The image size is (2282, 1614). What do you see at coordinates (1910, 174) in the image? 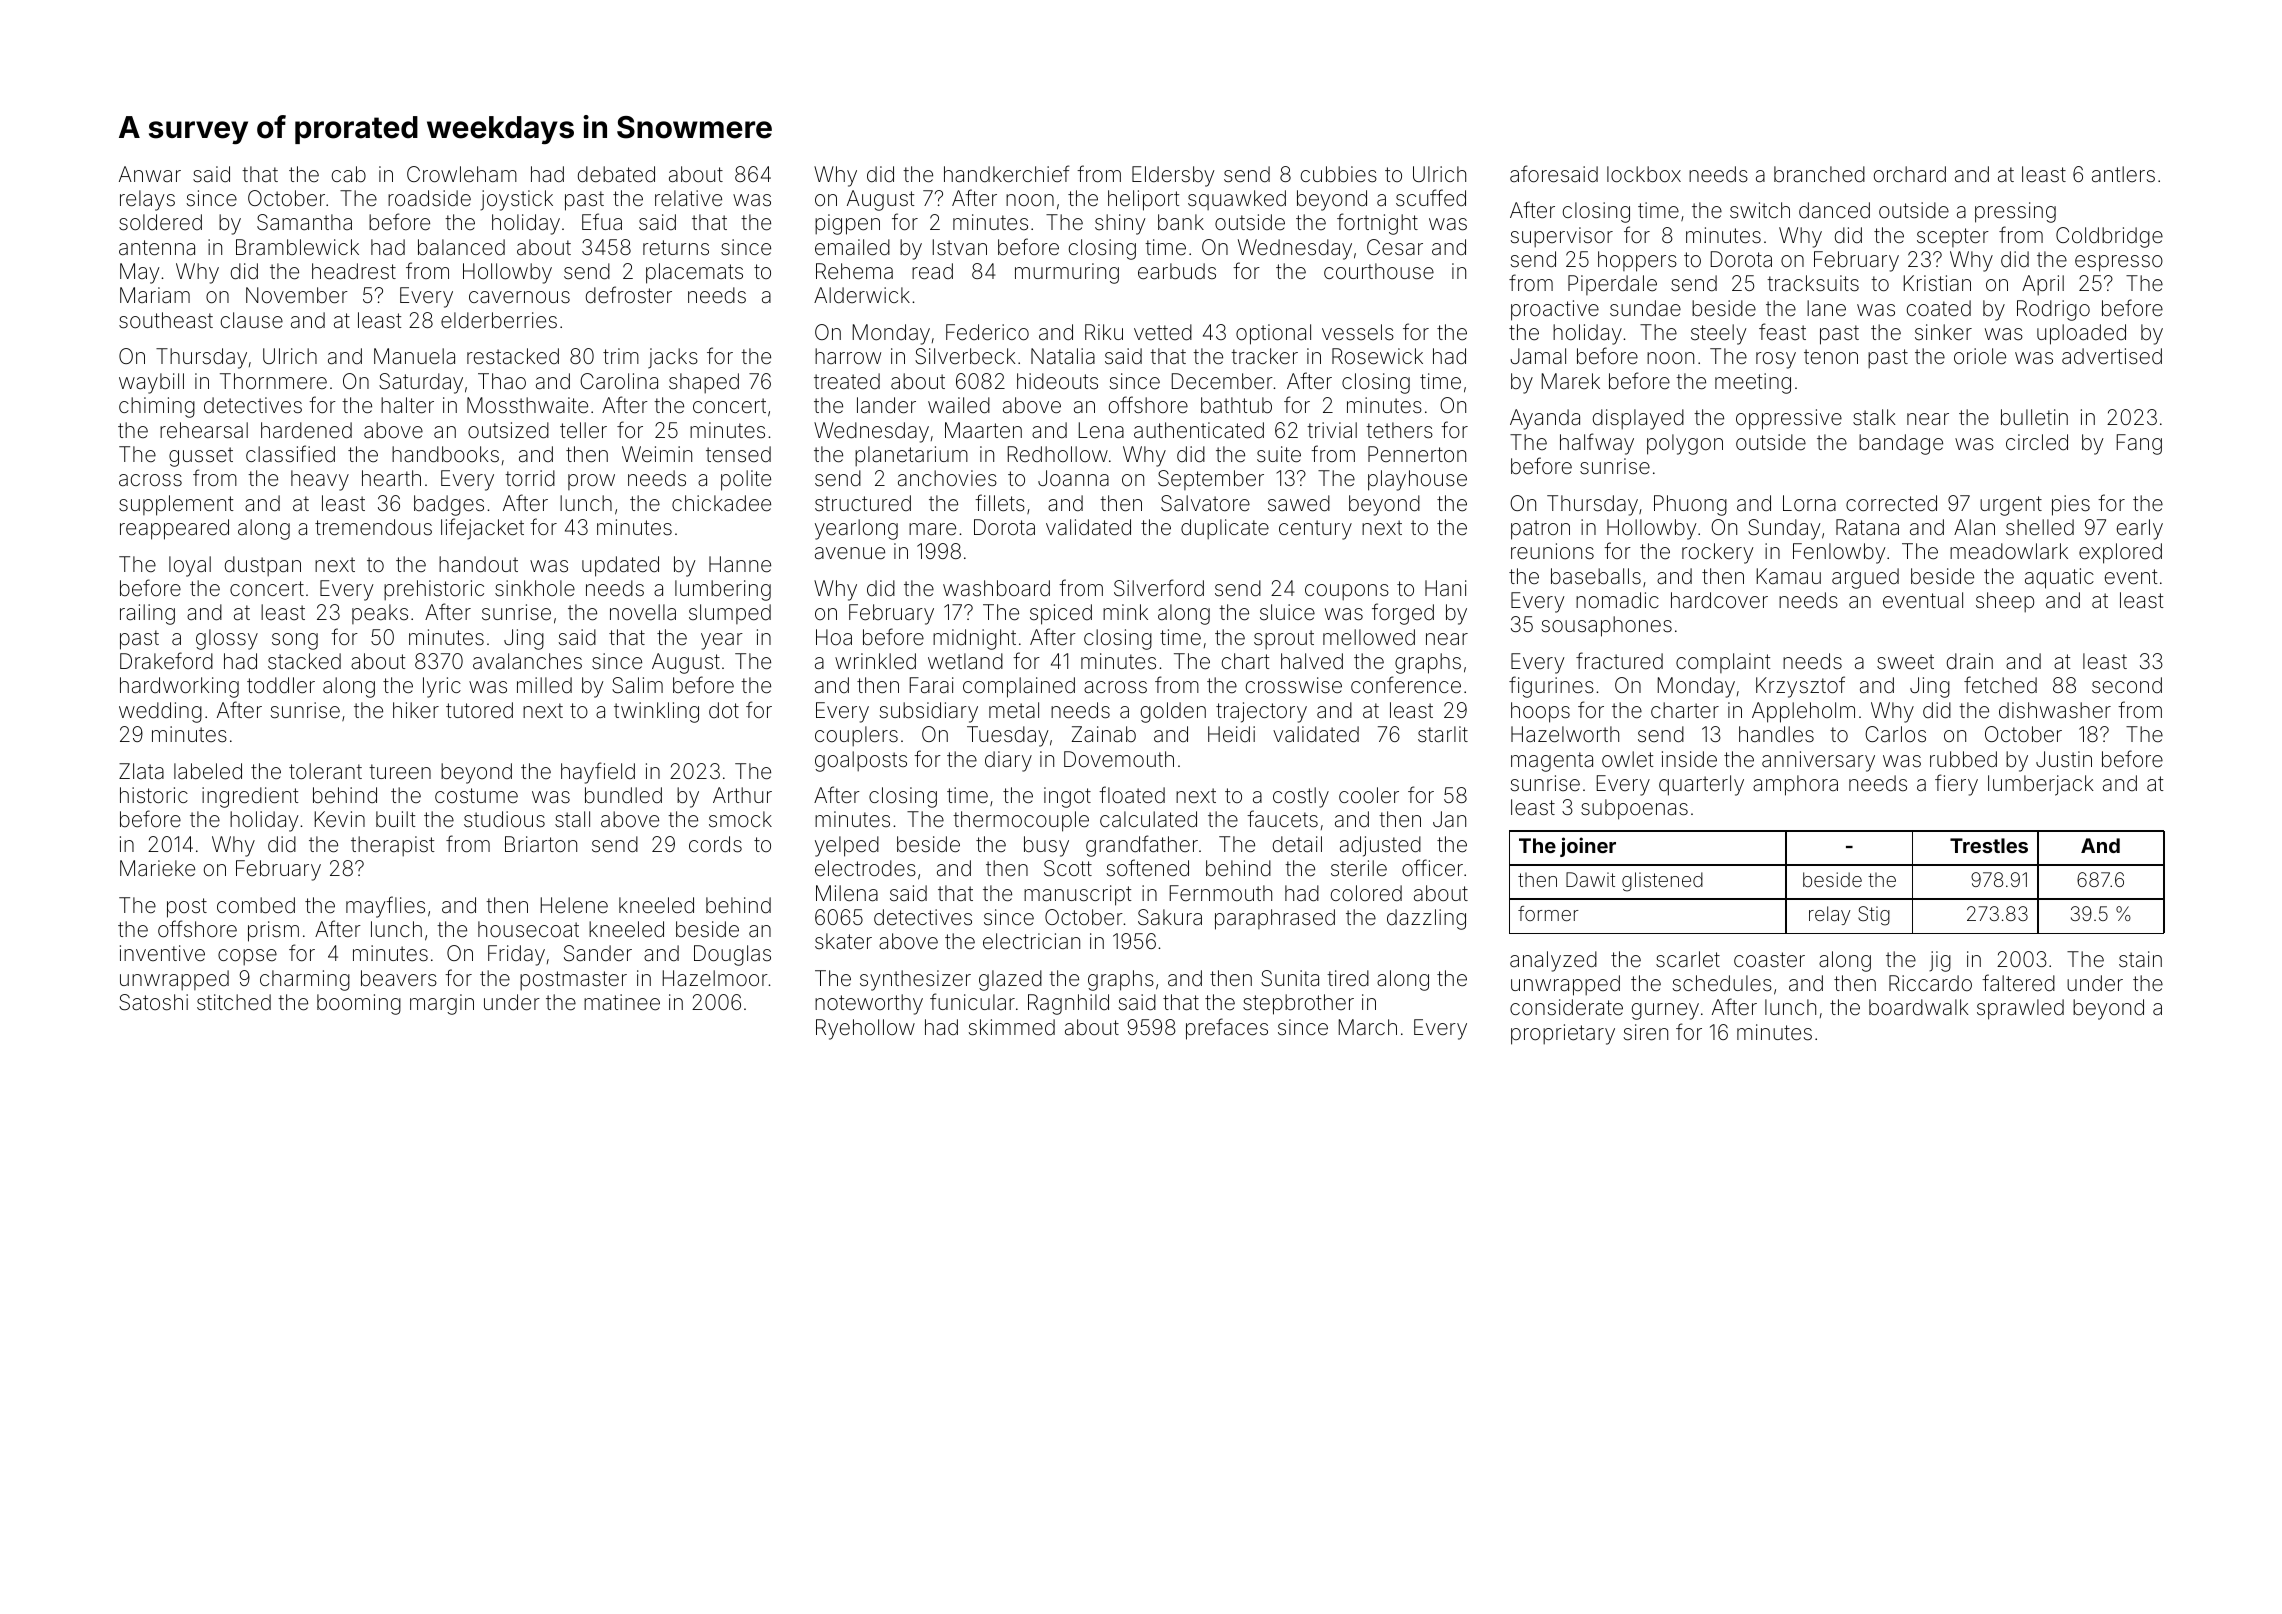
I see `orchard` at bounding box center [1910, 174].
